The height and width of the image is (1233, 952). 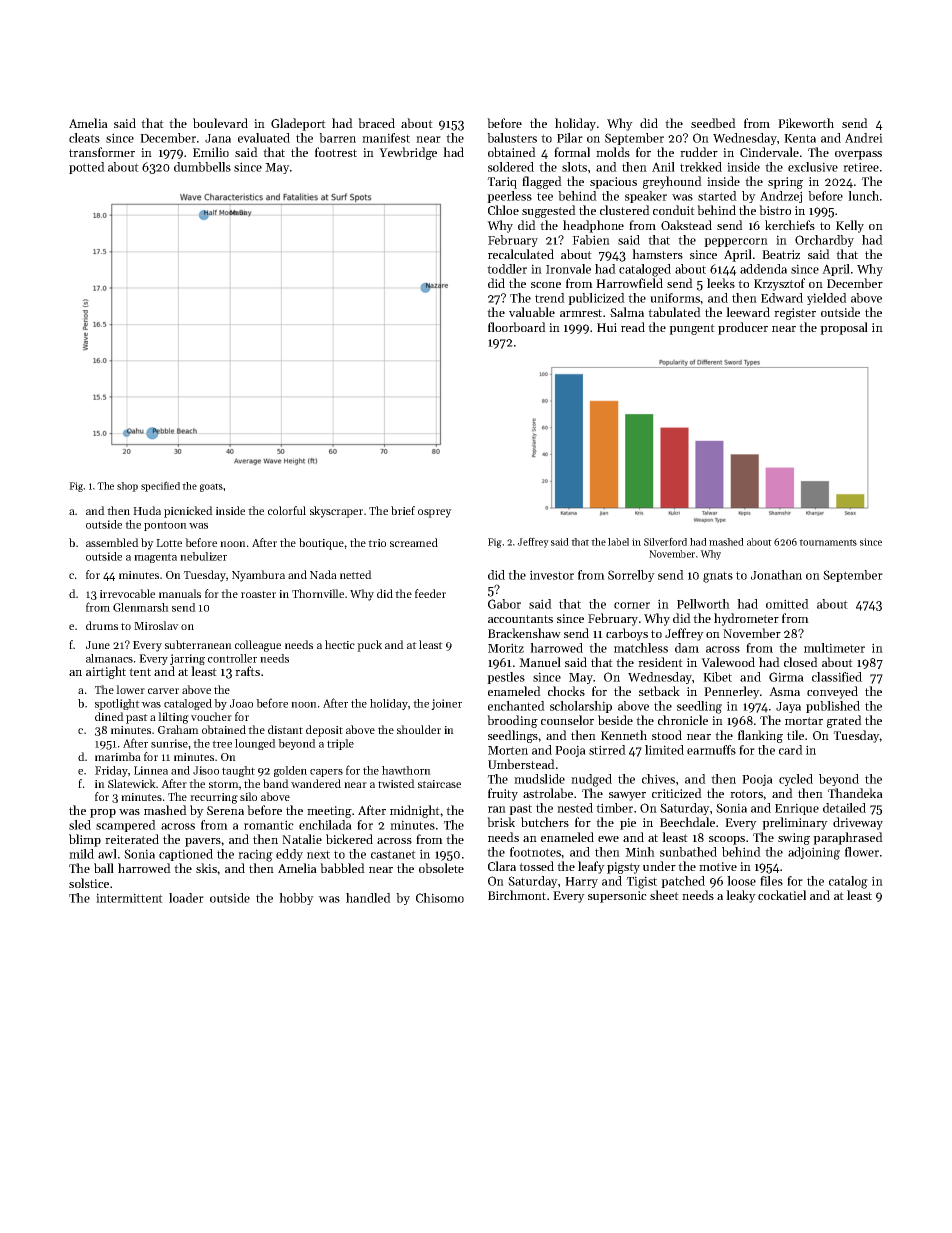 What do you see at coordinates (806, 123) in the image?
I see `Pikeworth` at bounding box center [806, 123].
